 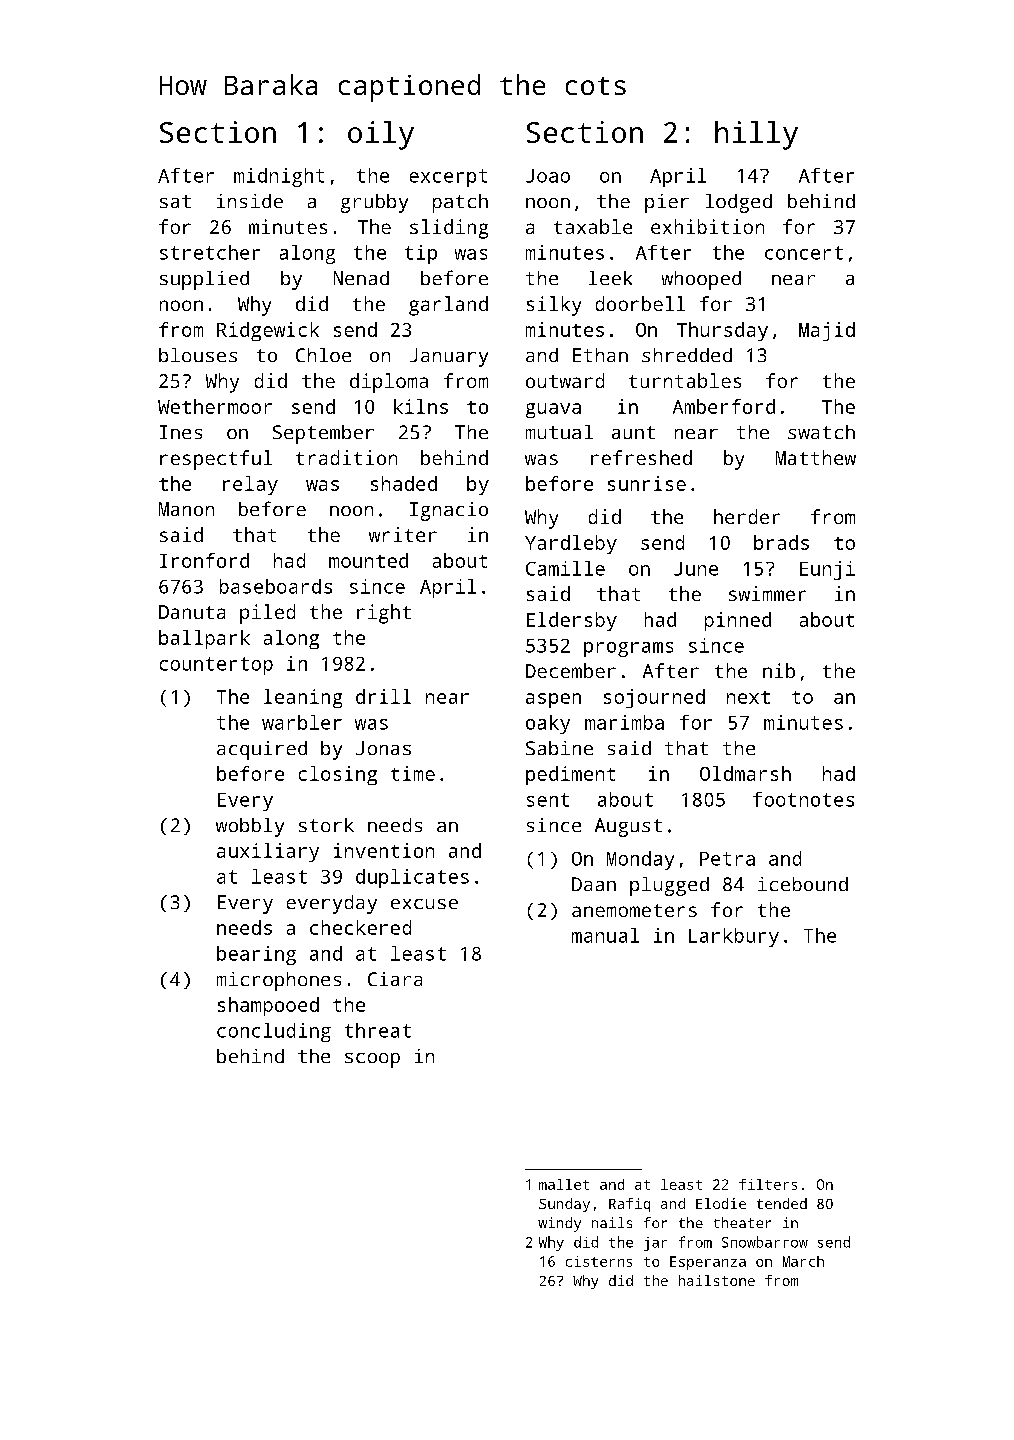 What do you see at coordinates (204, 280) in the page?
I see `supplied` at bounding box center [204, 280].
